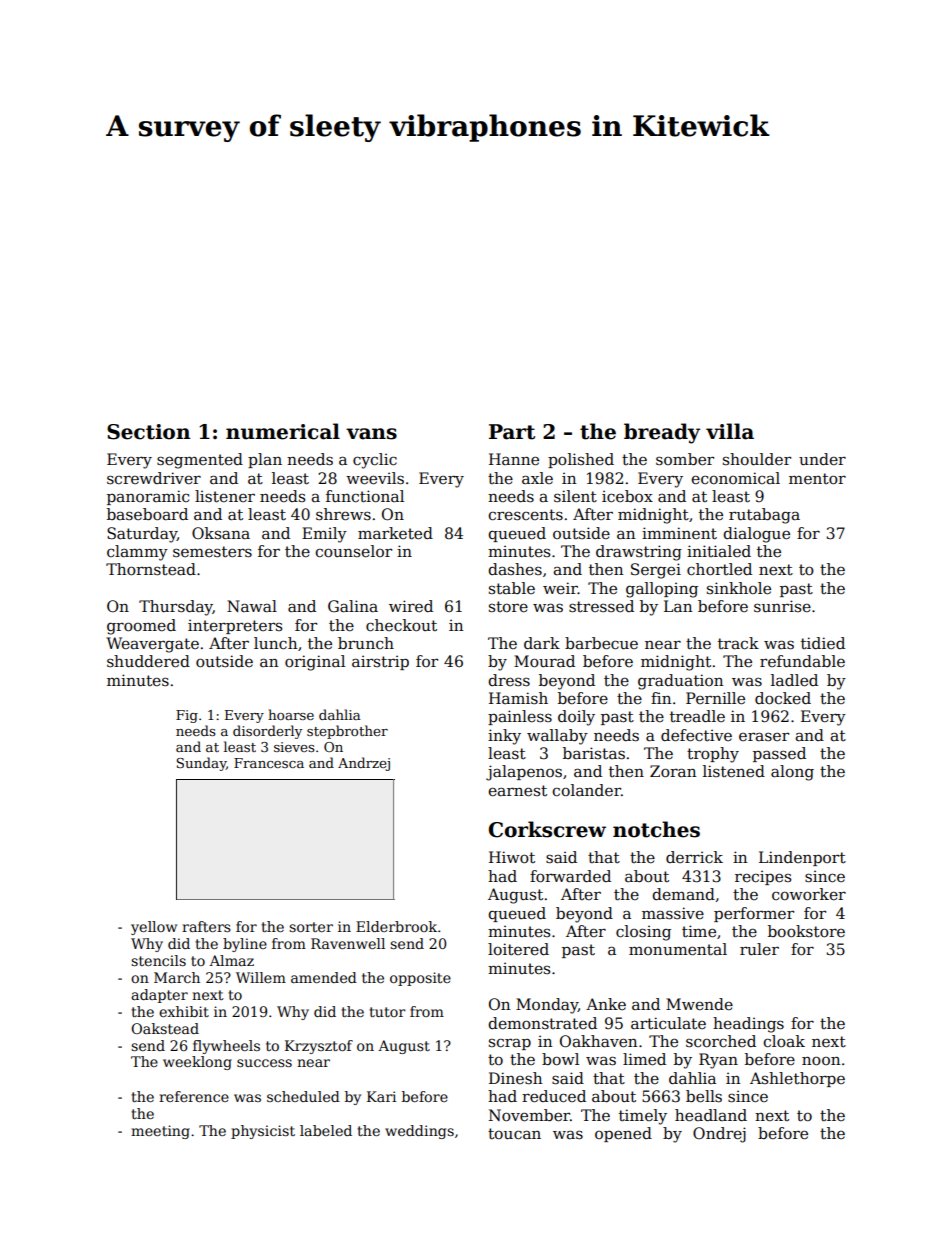 Image resolution: width=952 pixels, height=1233 pixels. What do you see at coordinates (160, 1132) in the image?
I see `meeting` at bounding box center [160, 1132].
